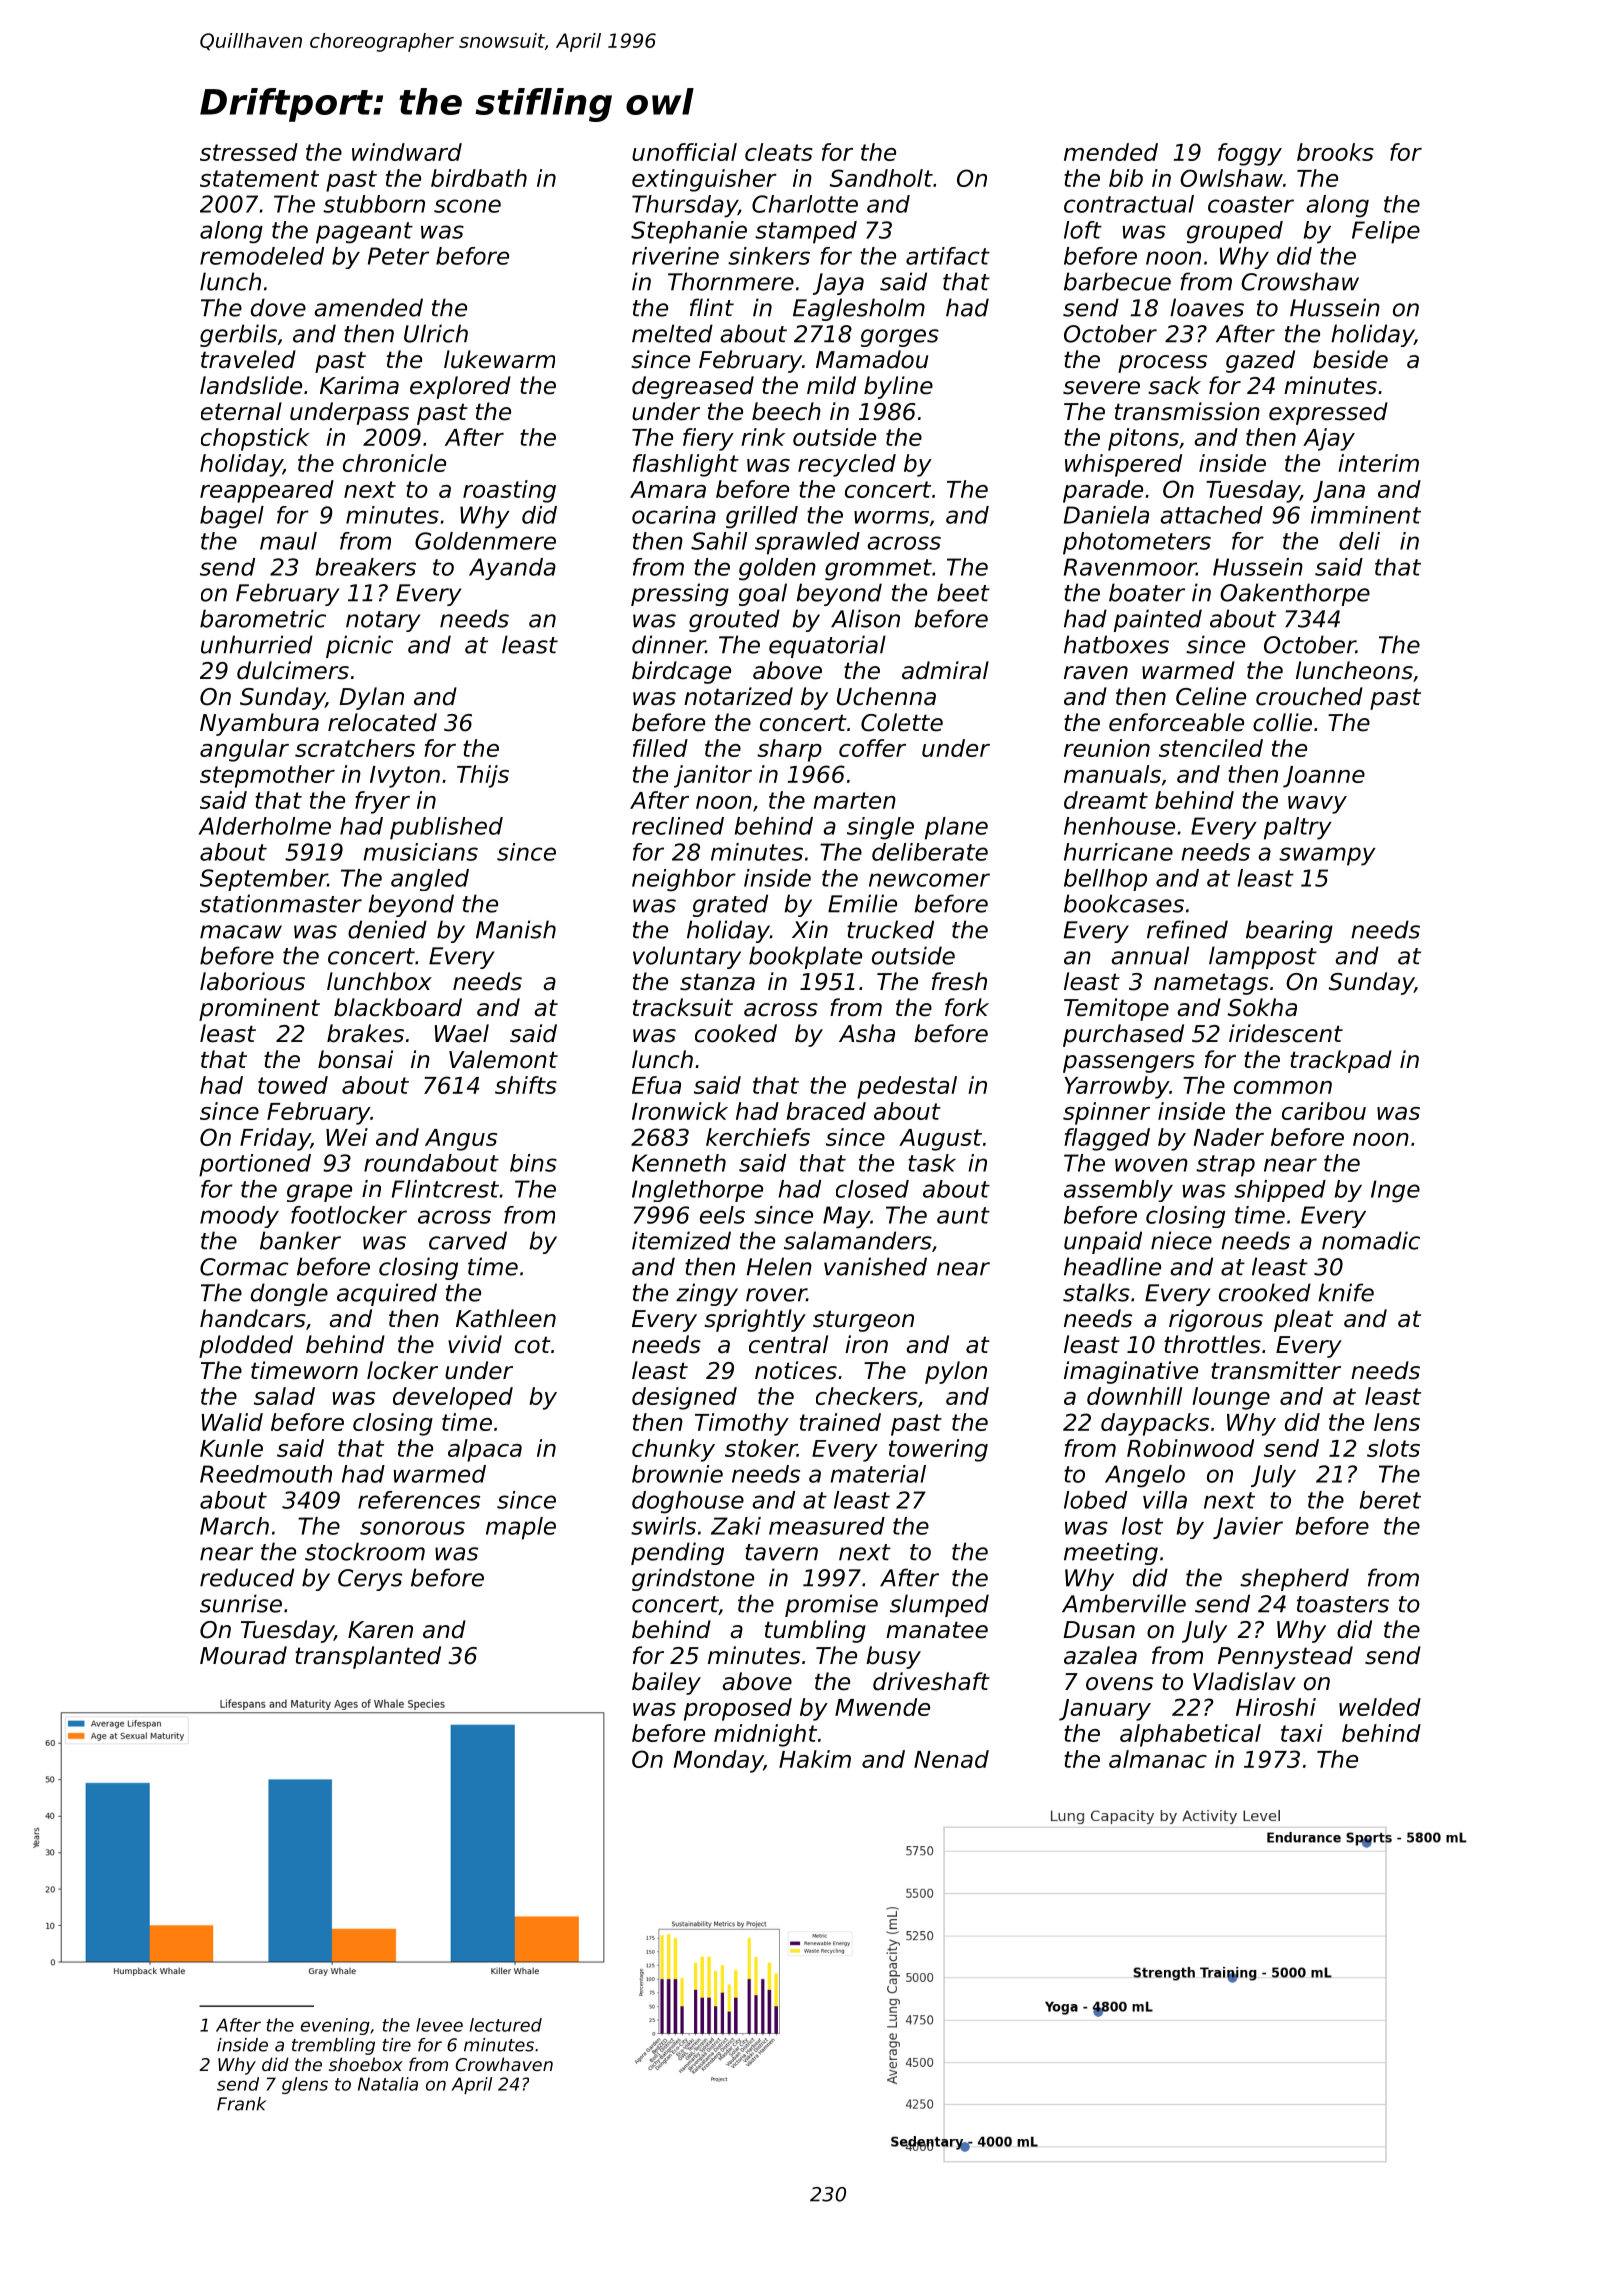 This document has width=1620, height=2292. Describe the element at coordinates (684, 1398) in the document. I see `designed` at that location.
